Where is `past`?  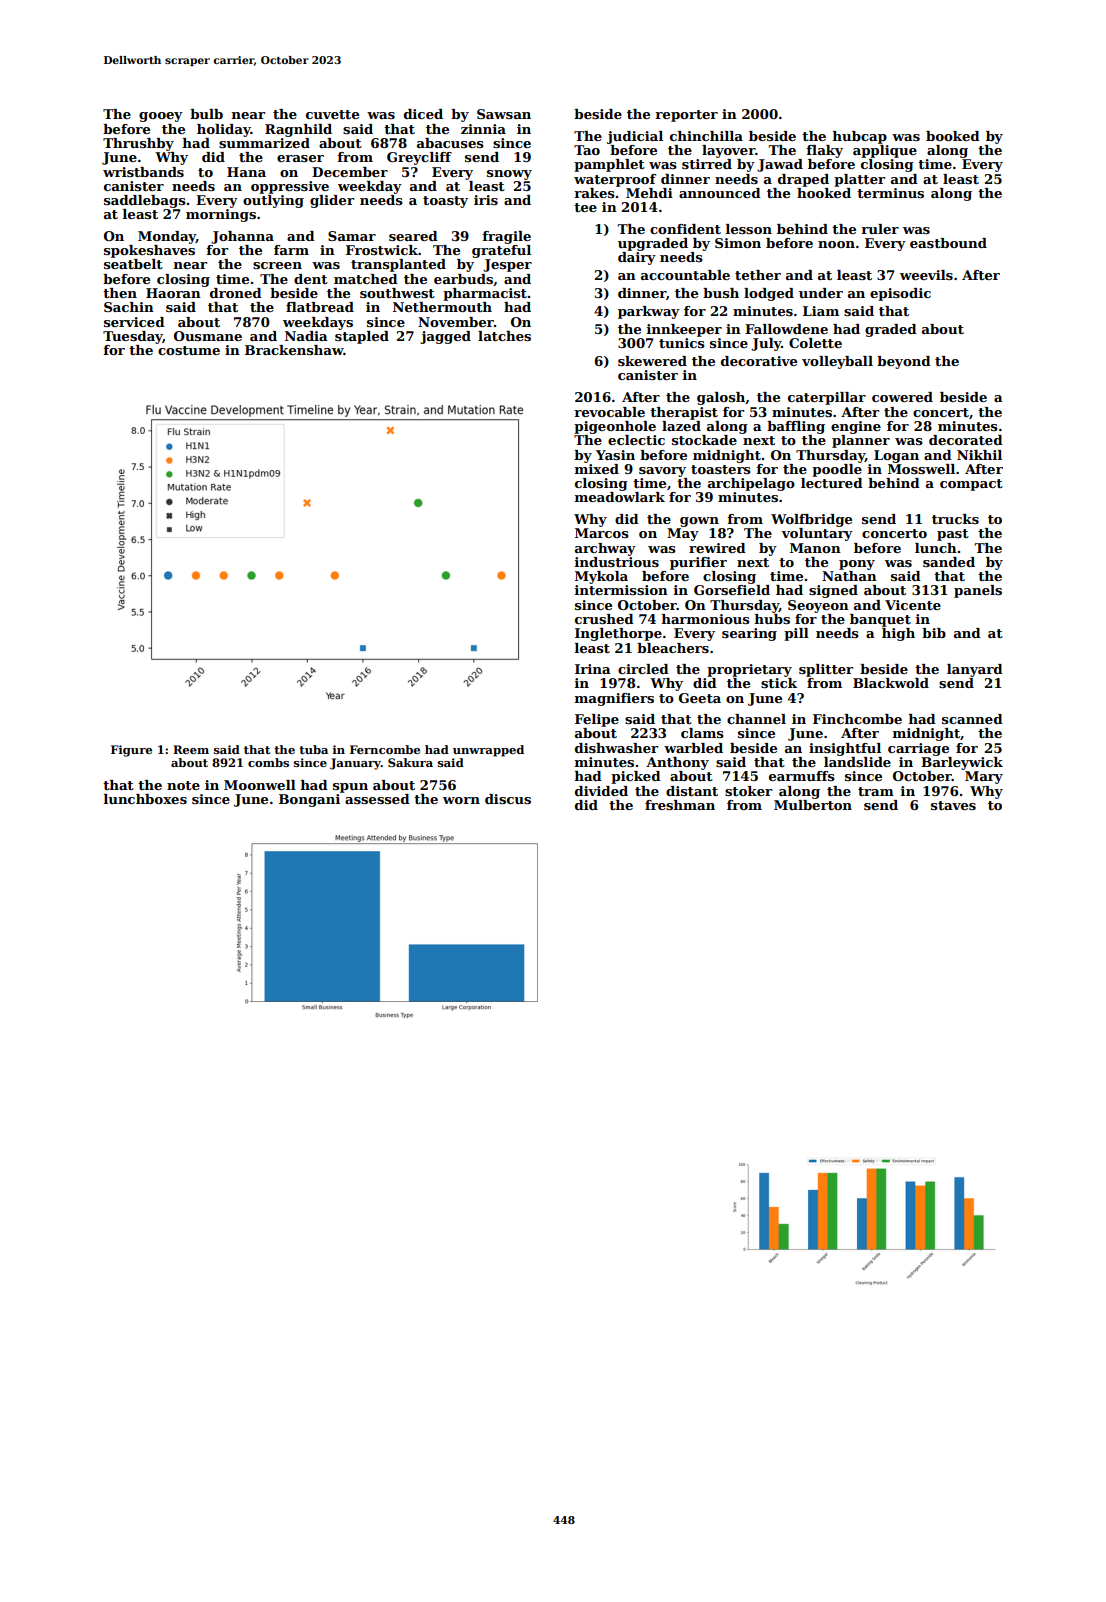 past is located at coordinates (953, 535).
